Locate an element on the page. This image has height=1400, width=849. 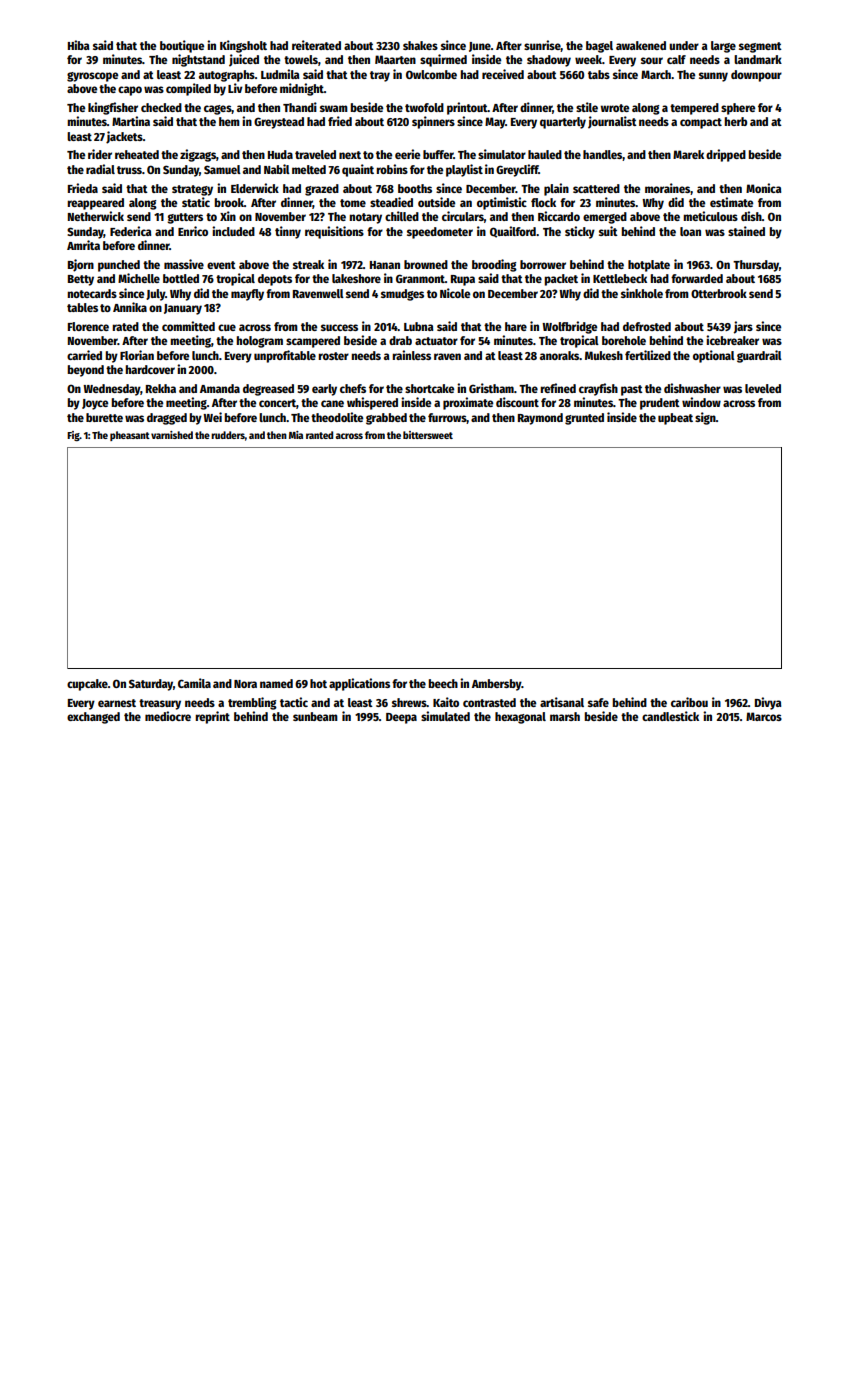
ranted is located at coordinates (319, 435).
